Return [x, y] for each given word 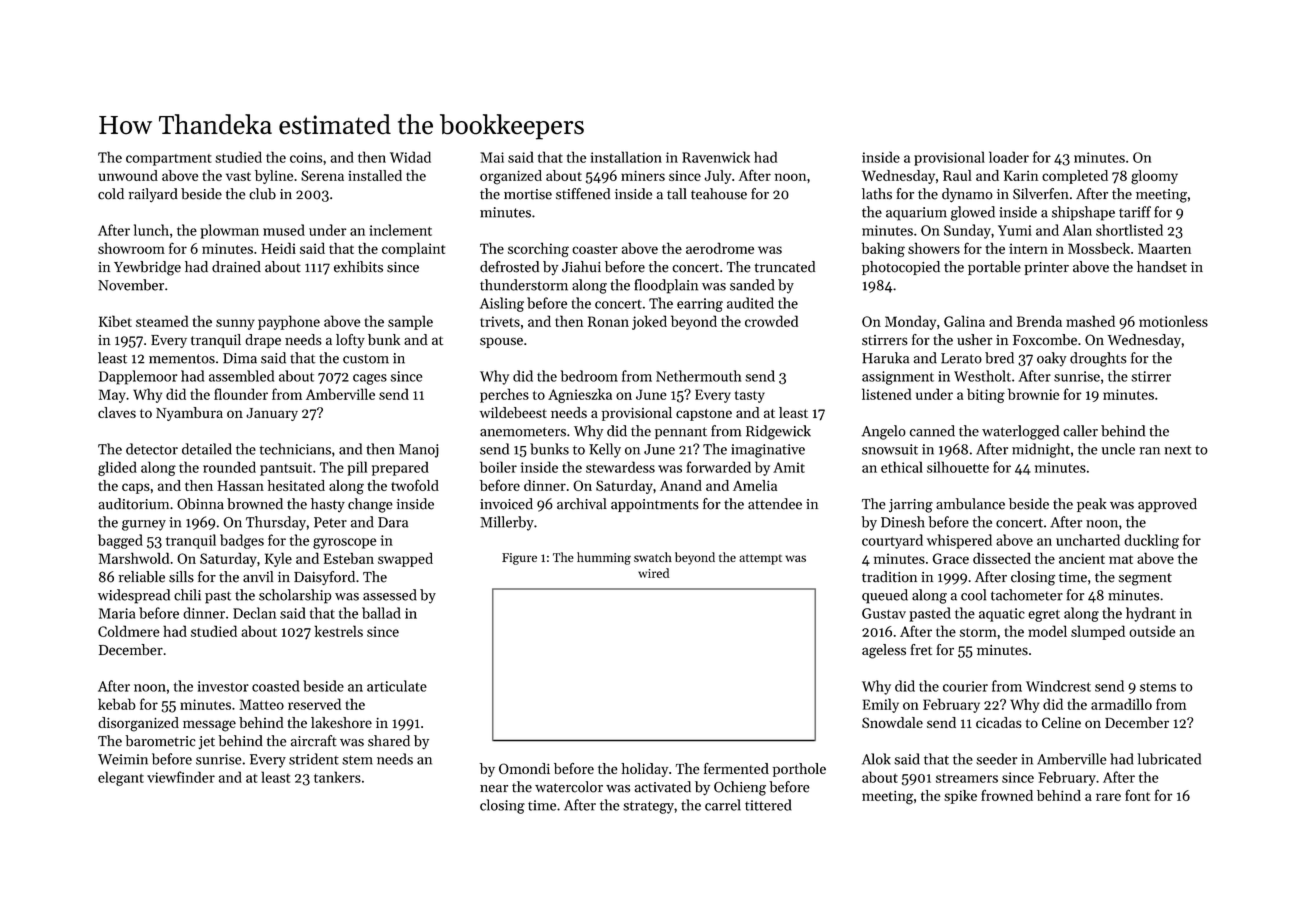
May [112, 396]
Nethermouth [698, 376]
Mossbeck [1099, 248]
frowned [1007, 795]
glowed [973, 213]
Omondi [524, 768]
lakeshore [341, 722]
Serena [322, 175]
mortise [528, 194]
